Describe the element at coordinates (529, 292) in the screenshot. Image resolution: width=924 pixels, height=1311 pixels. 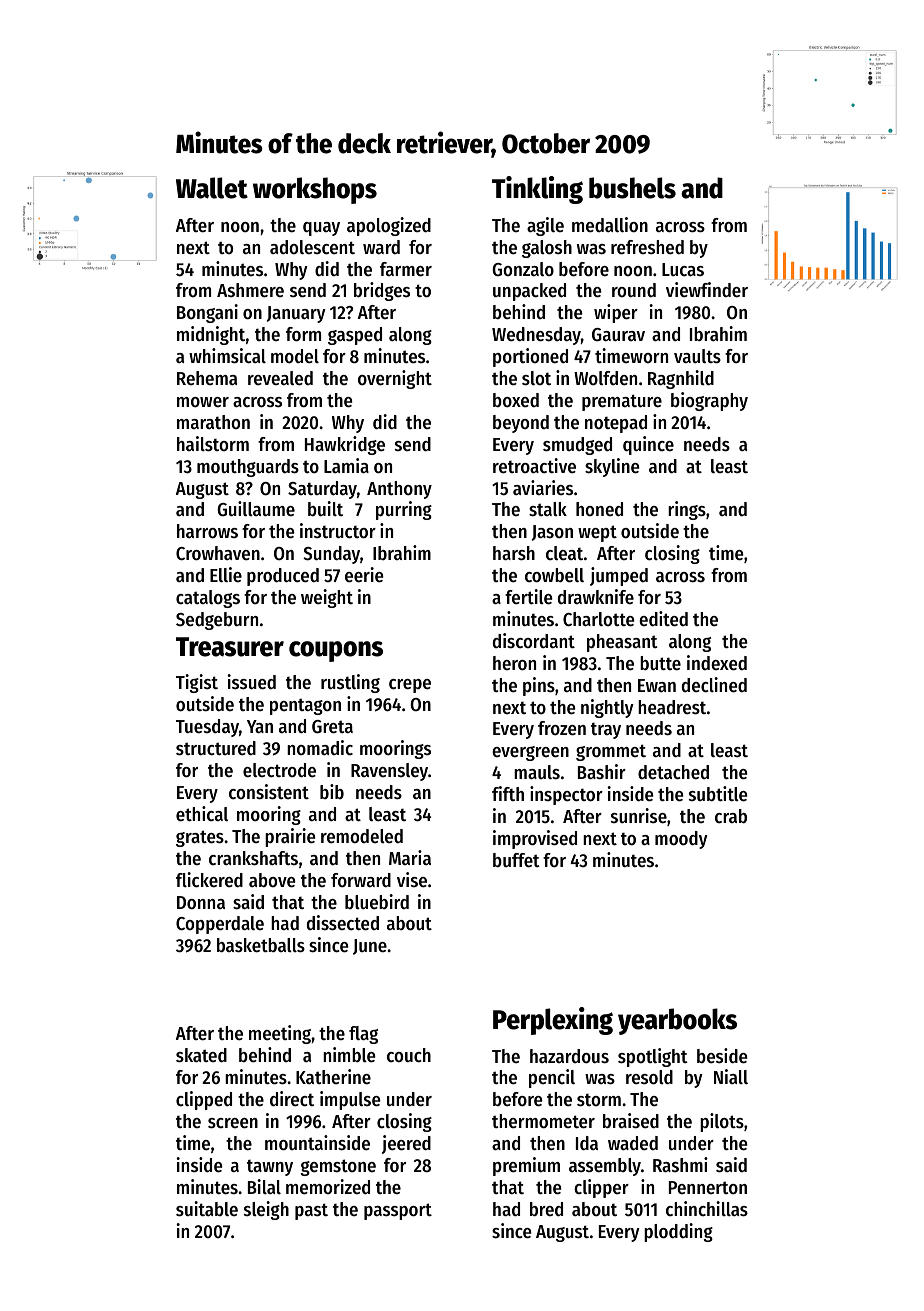
I see `unpacked` at that location.
